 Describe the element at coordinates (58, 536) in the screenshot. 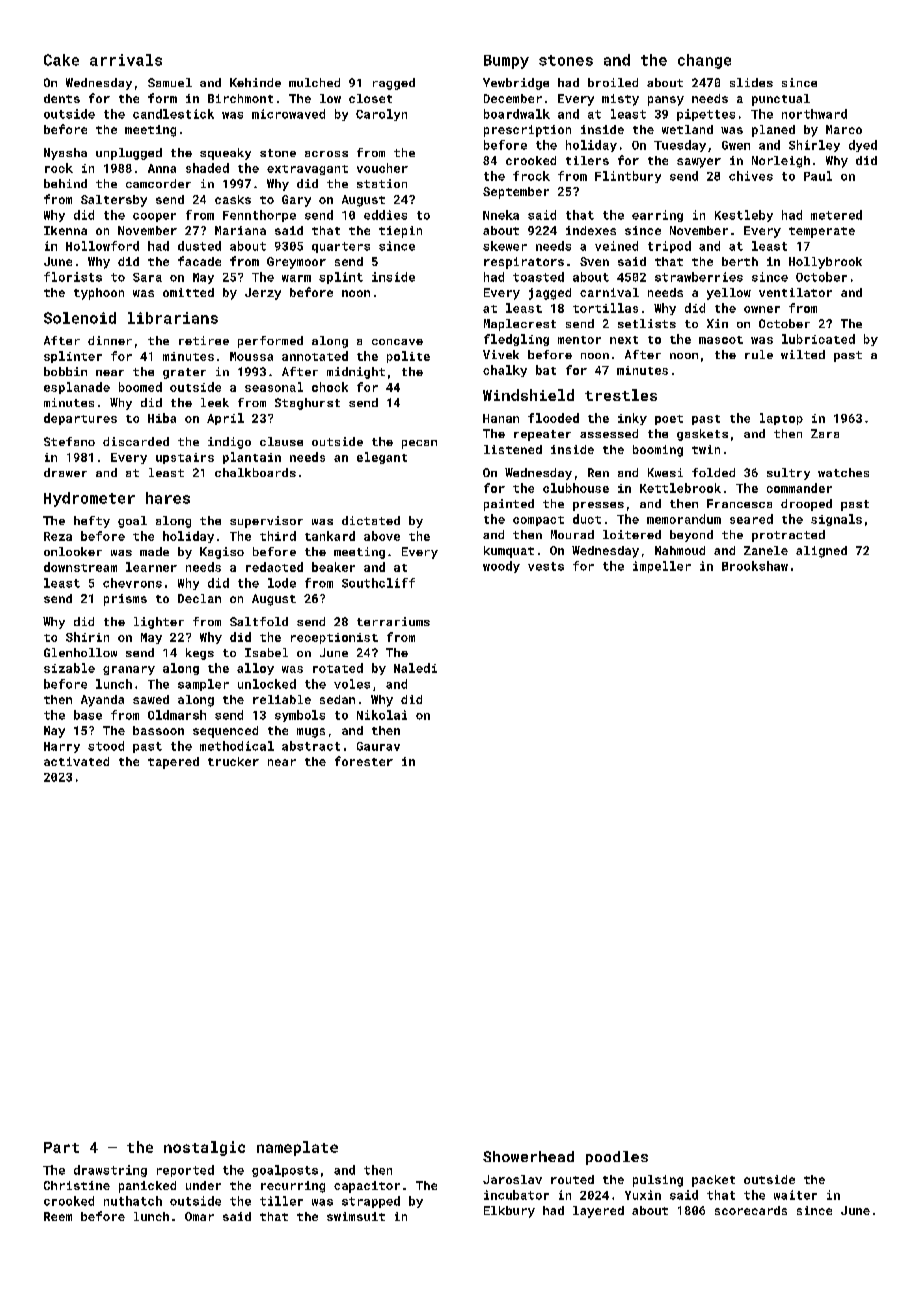

I see `Reza` at that location.
